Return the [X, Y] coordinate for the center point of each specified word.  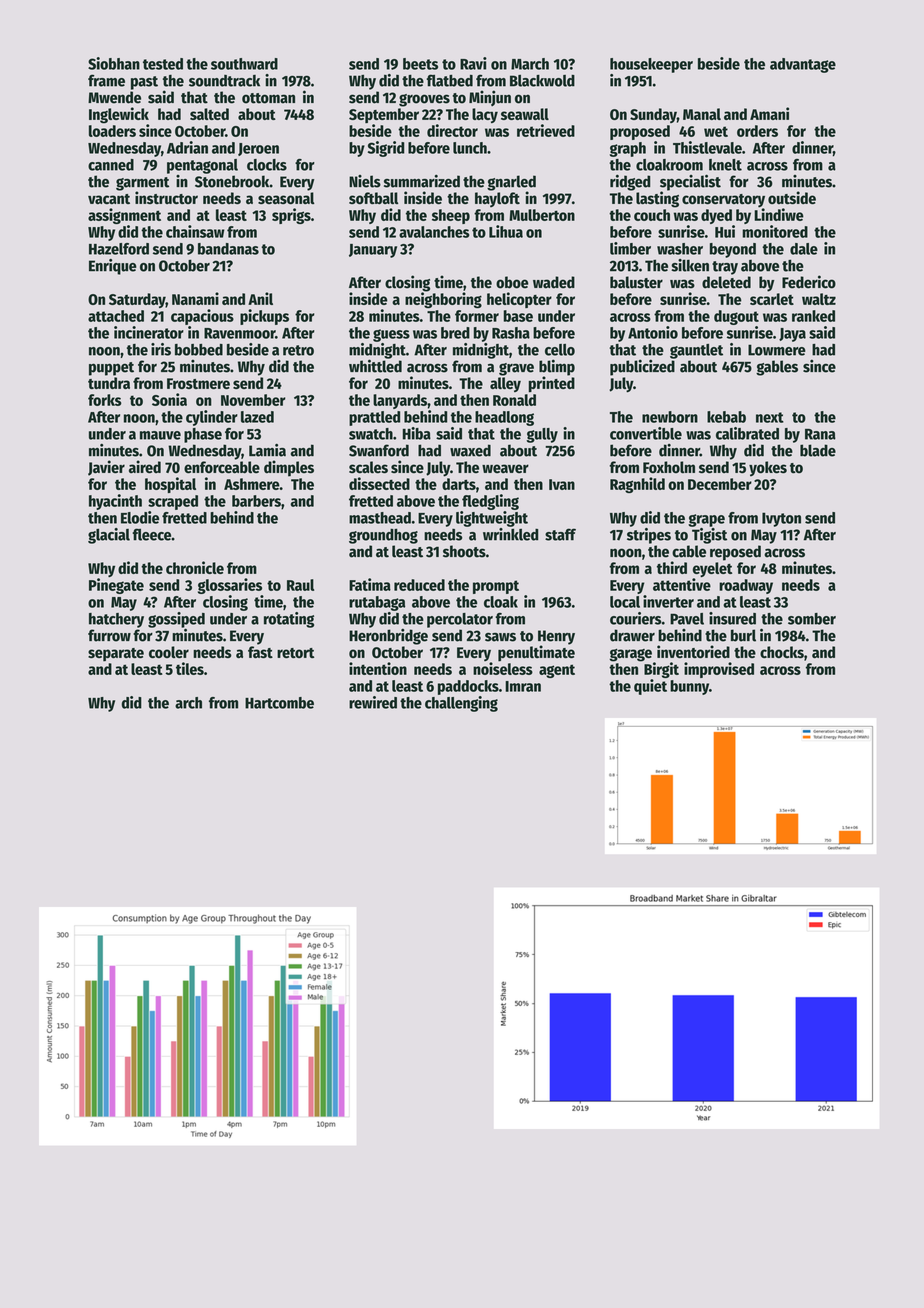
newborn [670, 417]
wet [716, 131]
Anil [260, 298]
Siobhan [114, 63]
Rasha [511, 333]
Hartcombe [279, 703]
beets [420, 64]
